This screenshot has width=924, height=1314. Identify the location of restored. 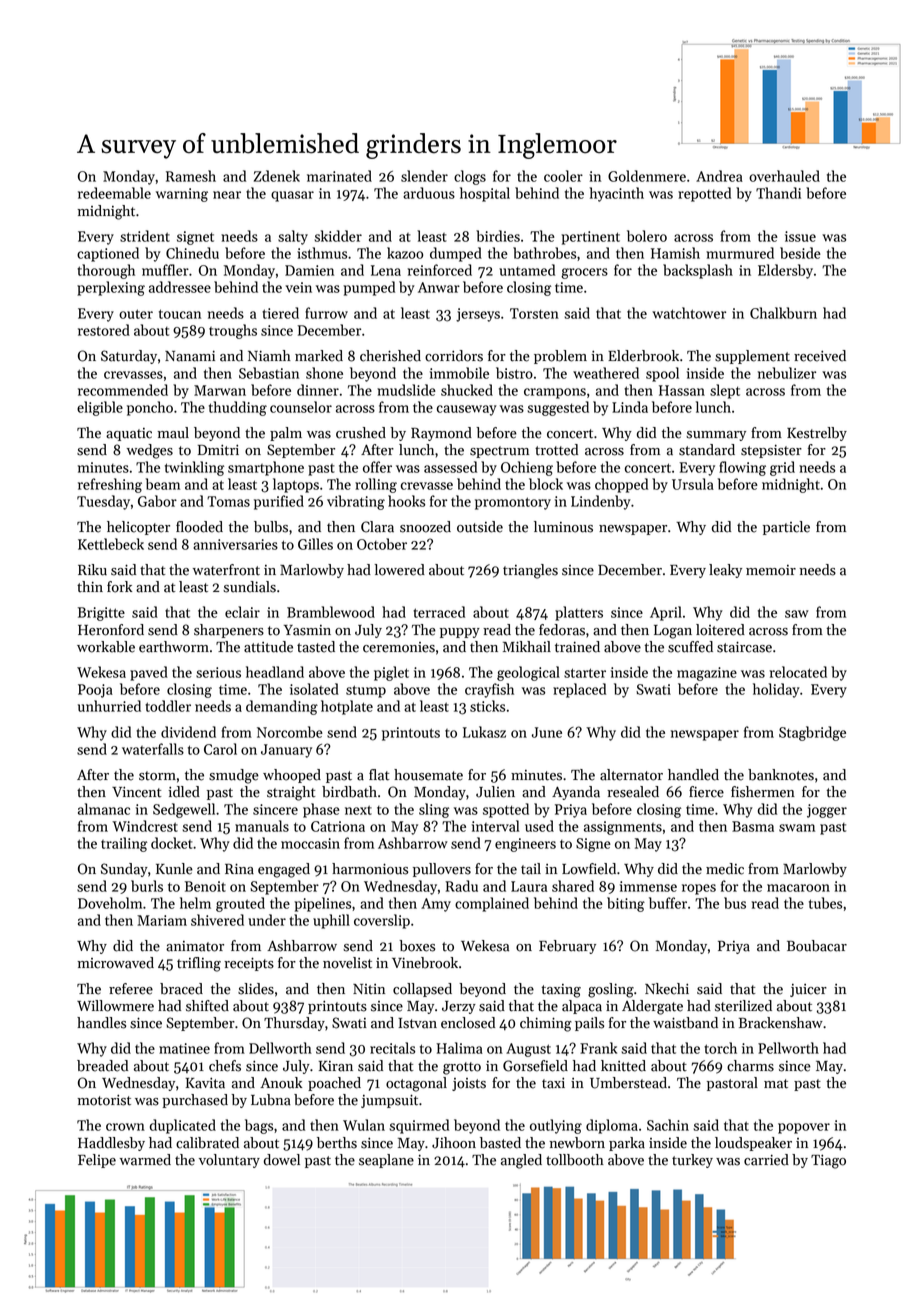
(104, 330).
